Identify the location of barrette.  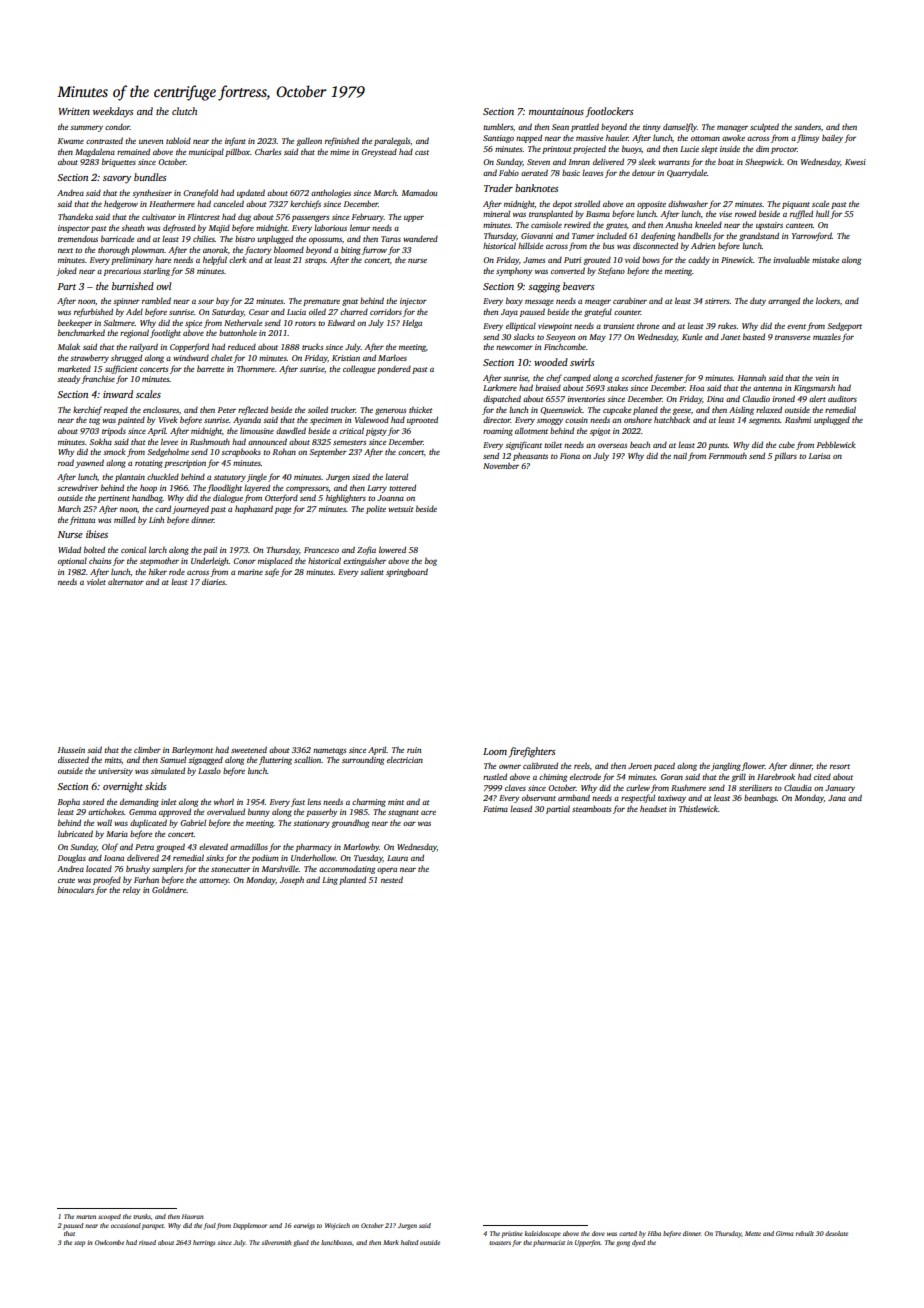
(210, 368).
